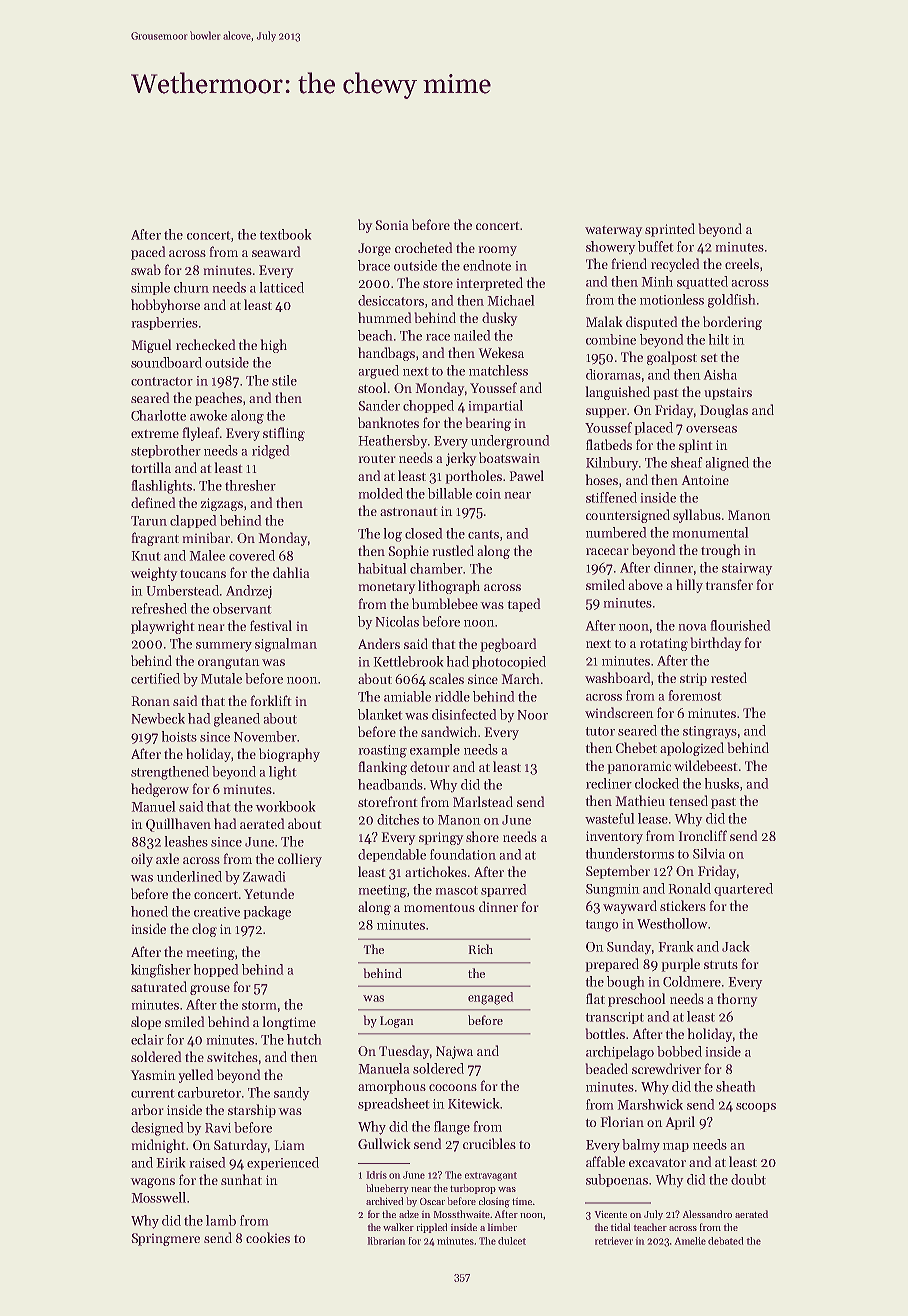 The image size is (908, 1316). What do you see at coordinates (268, 1237) in the page?
I see `cookies` at bounding box center [268, 1237].
